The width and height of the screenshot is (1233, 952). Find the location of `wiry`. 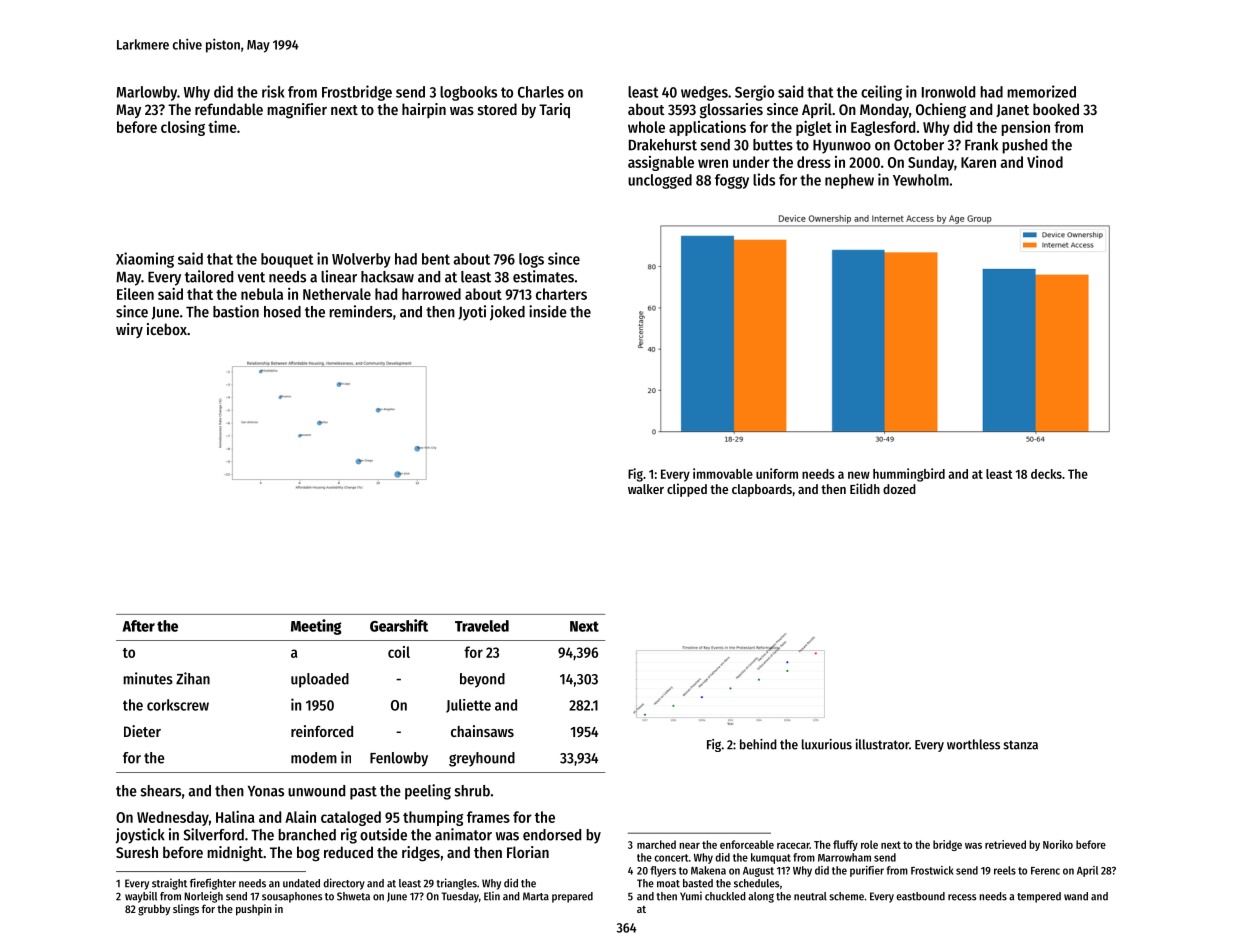

wiry is located at coordinates (129, 330).
